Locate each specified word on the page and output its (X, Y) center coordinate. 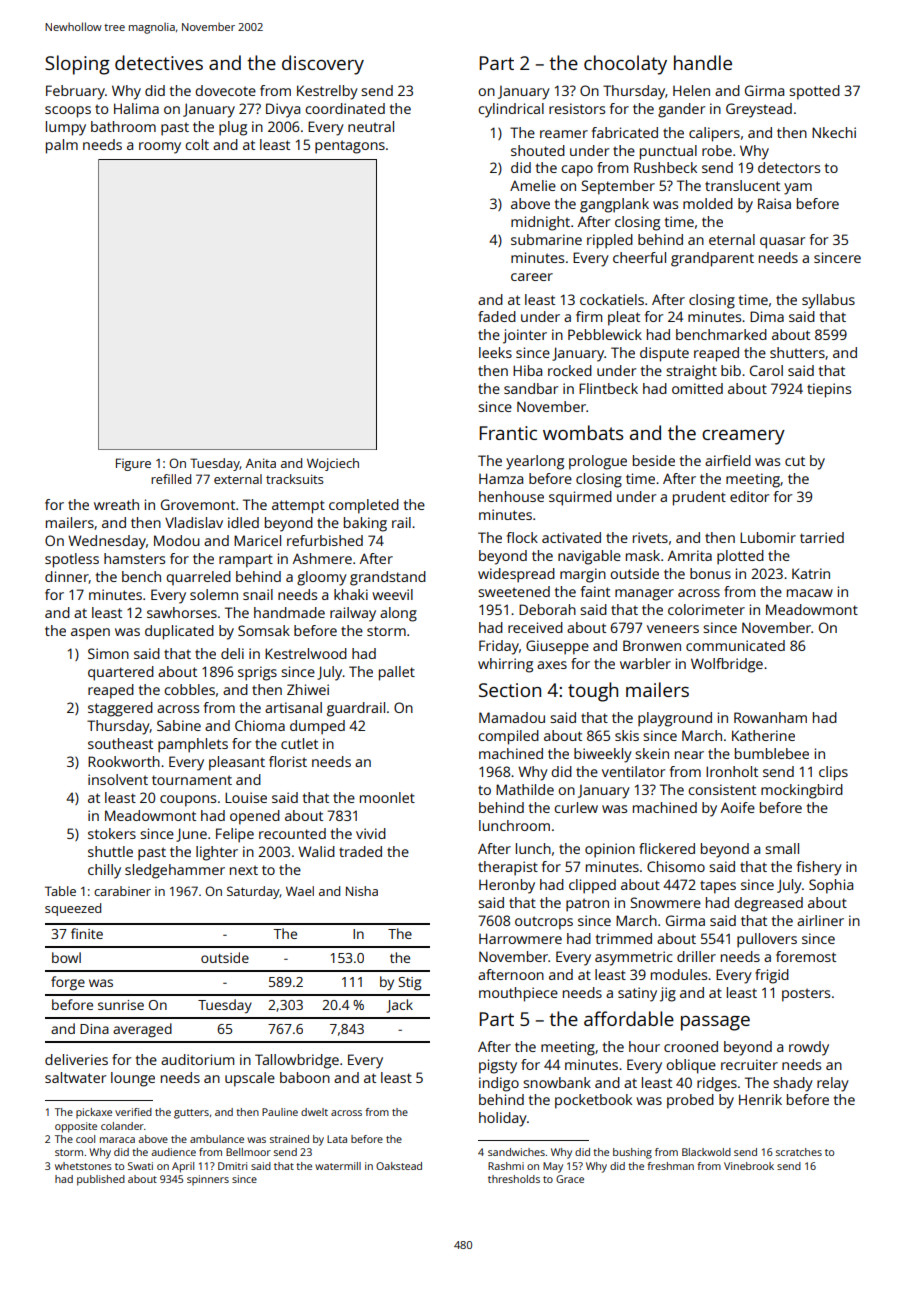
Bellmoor (248, 1152)
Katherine (763, 735)
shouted (538, 150)
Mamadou (512, 717)
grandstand (388, 578)
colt (197, 144)
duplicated (179, 632)
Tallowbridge (297, 1061)
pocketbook (593, 1101)
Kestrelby (327, 92)
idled (243, 522)
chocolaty (625, 65)
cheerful (639, 257)
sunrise (121, 1005)
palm (62, 146)
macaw (810, 593)
